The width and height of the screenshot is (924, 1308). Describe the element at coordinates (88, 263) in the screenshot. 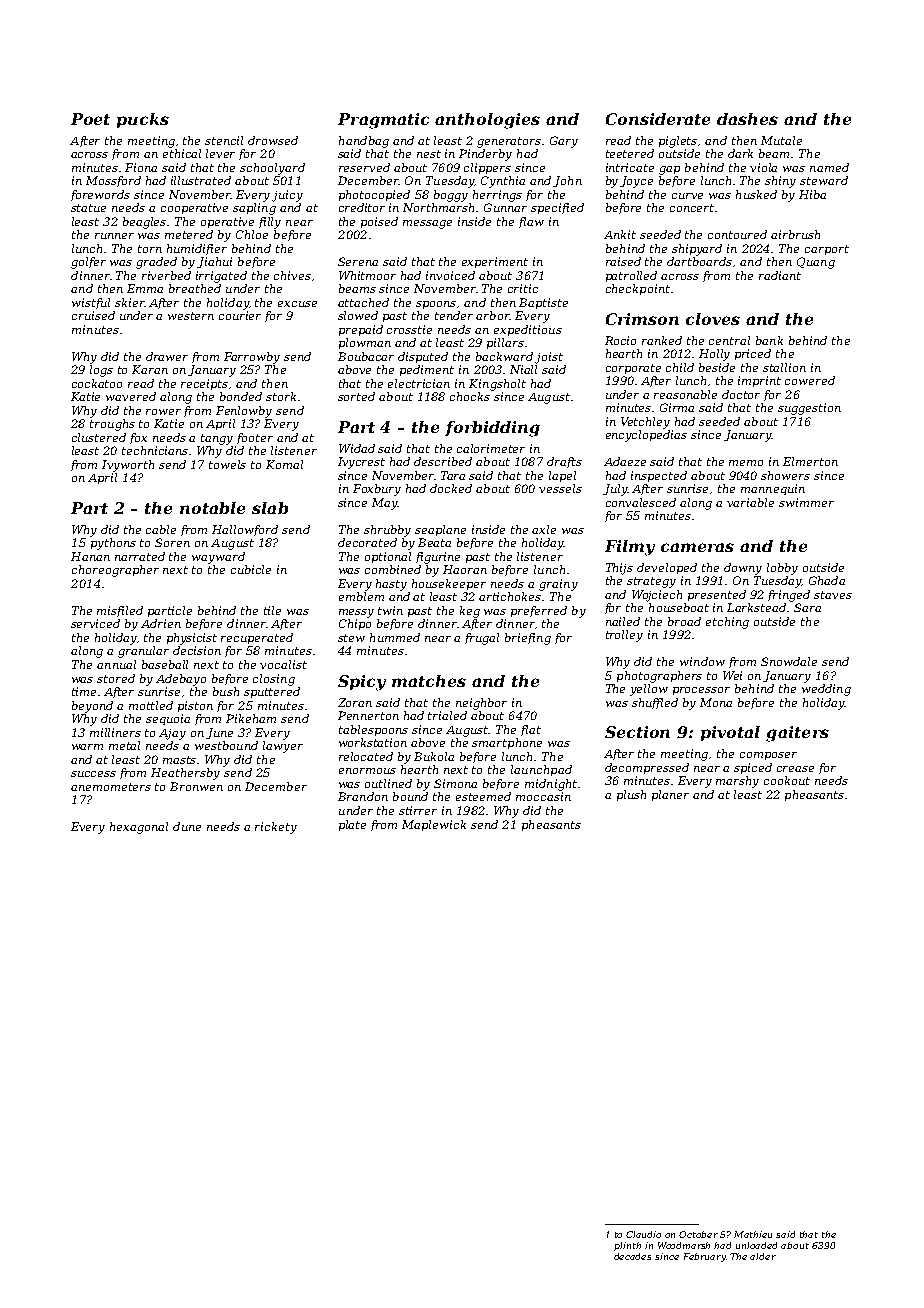

I see `golfer` at that location.
